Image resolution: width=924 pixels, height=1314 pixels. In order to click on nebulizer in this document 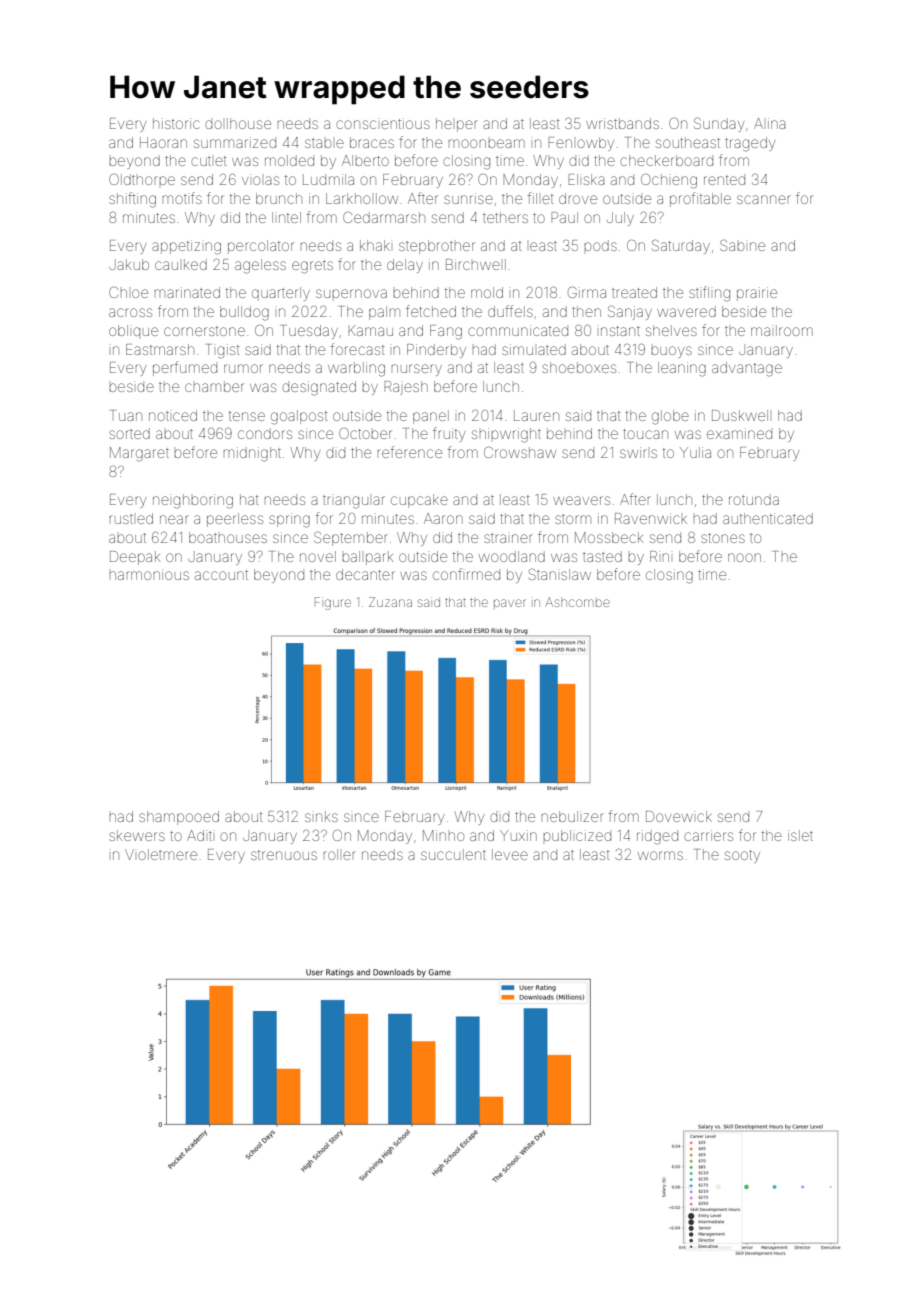, I will do `click(572, 816)`.
